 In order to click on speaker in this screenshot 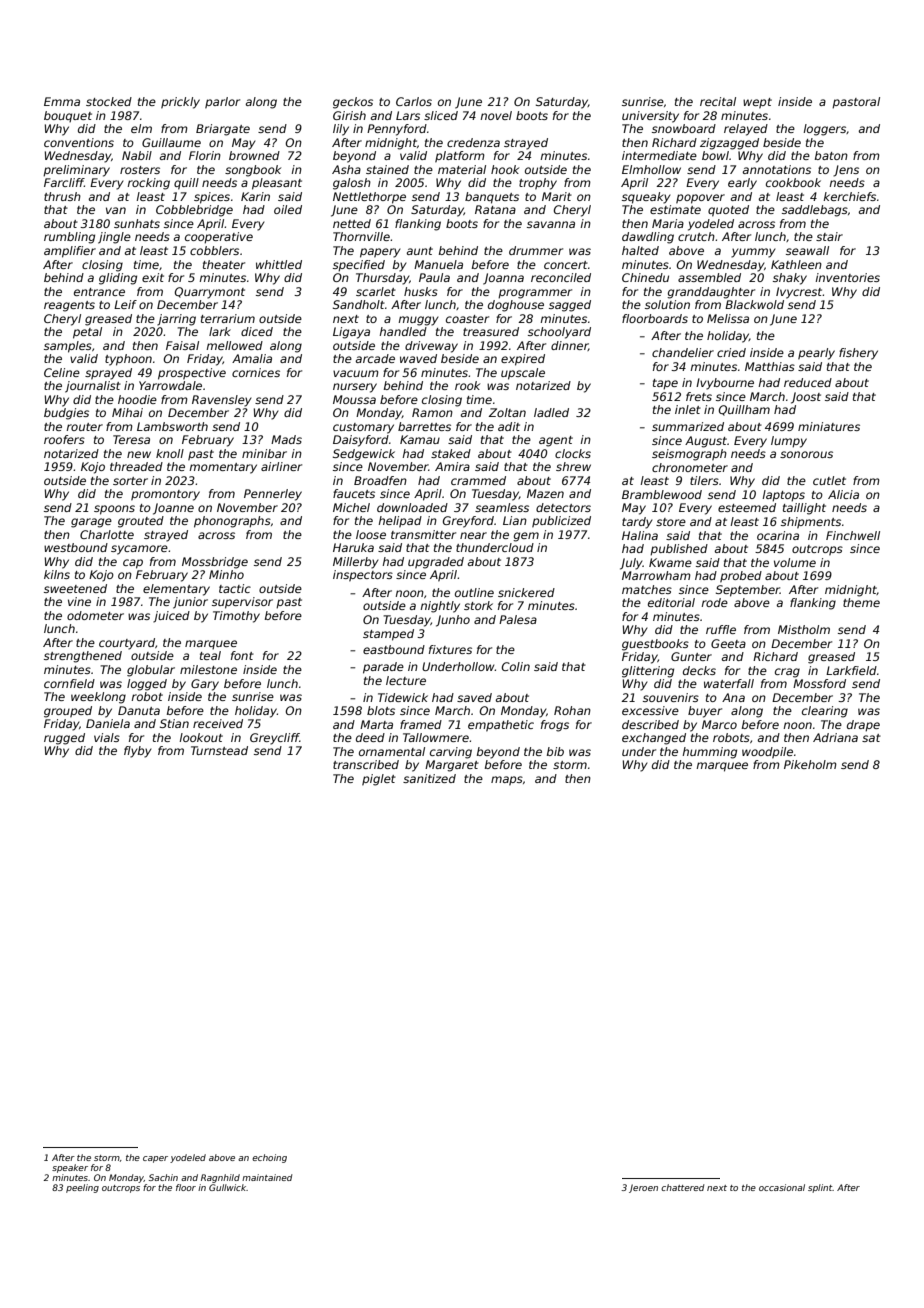, I will do `click(70, 1168)`.
